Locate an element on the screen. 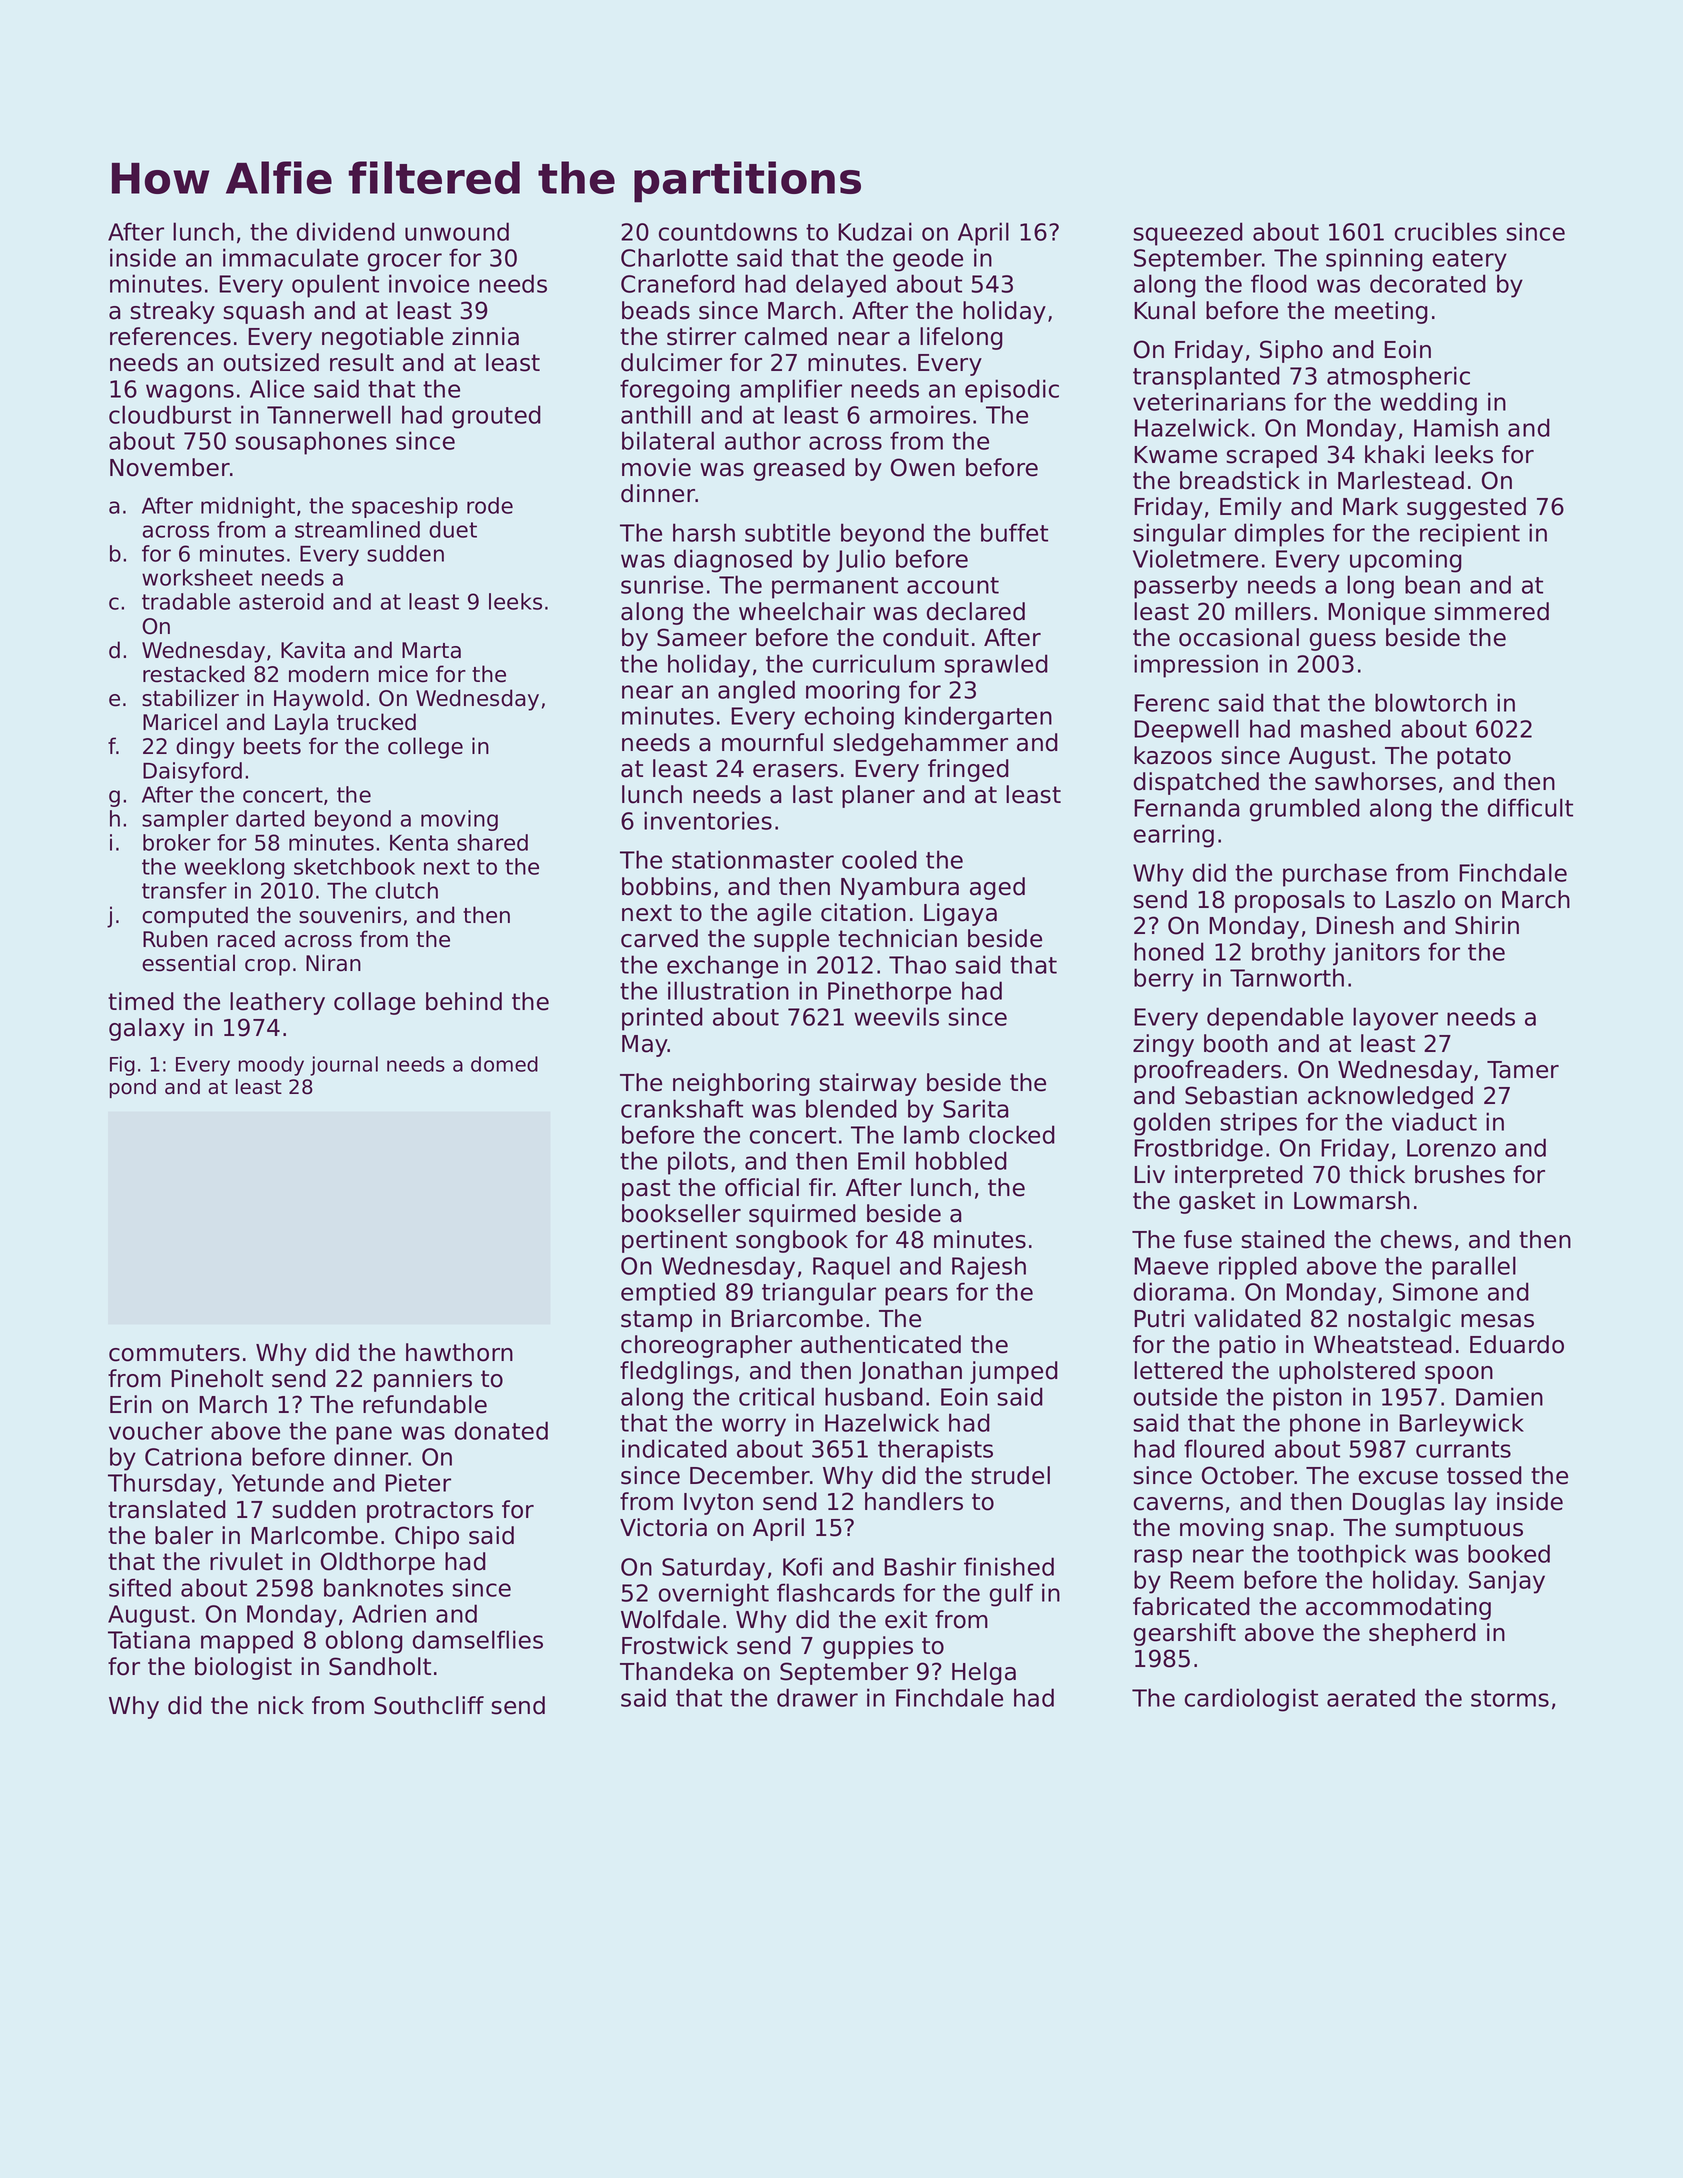 This screenshot has width=1683, height=2178. nick is located at coordinates (281, 1705).
